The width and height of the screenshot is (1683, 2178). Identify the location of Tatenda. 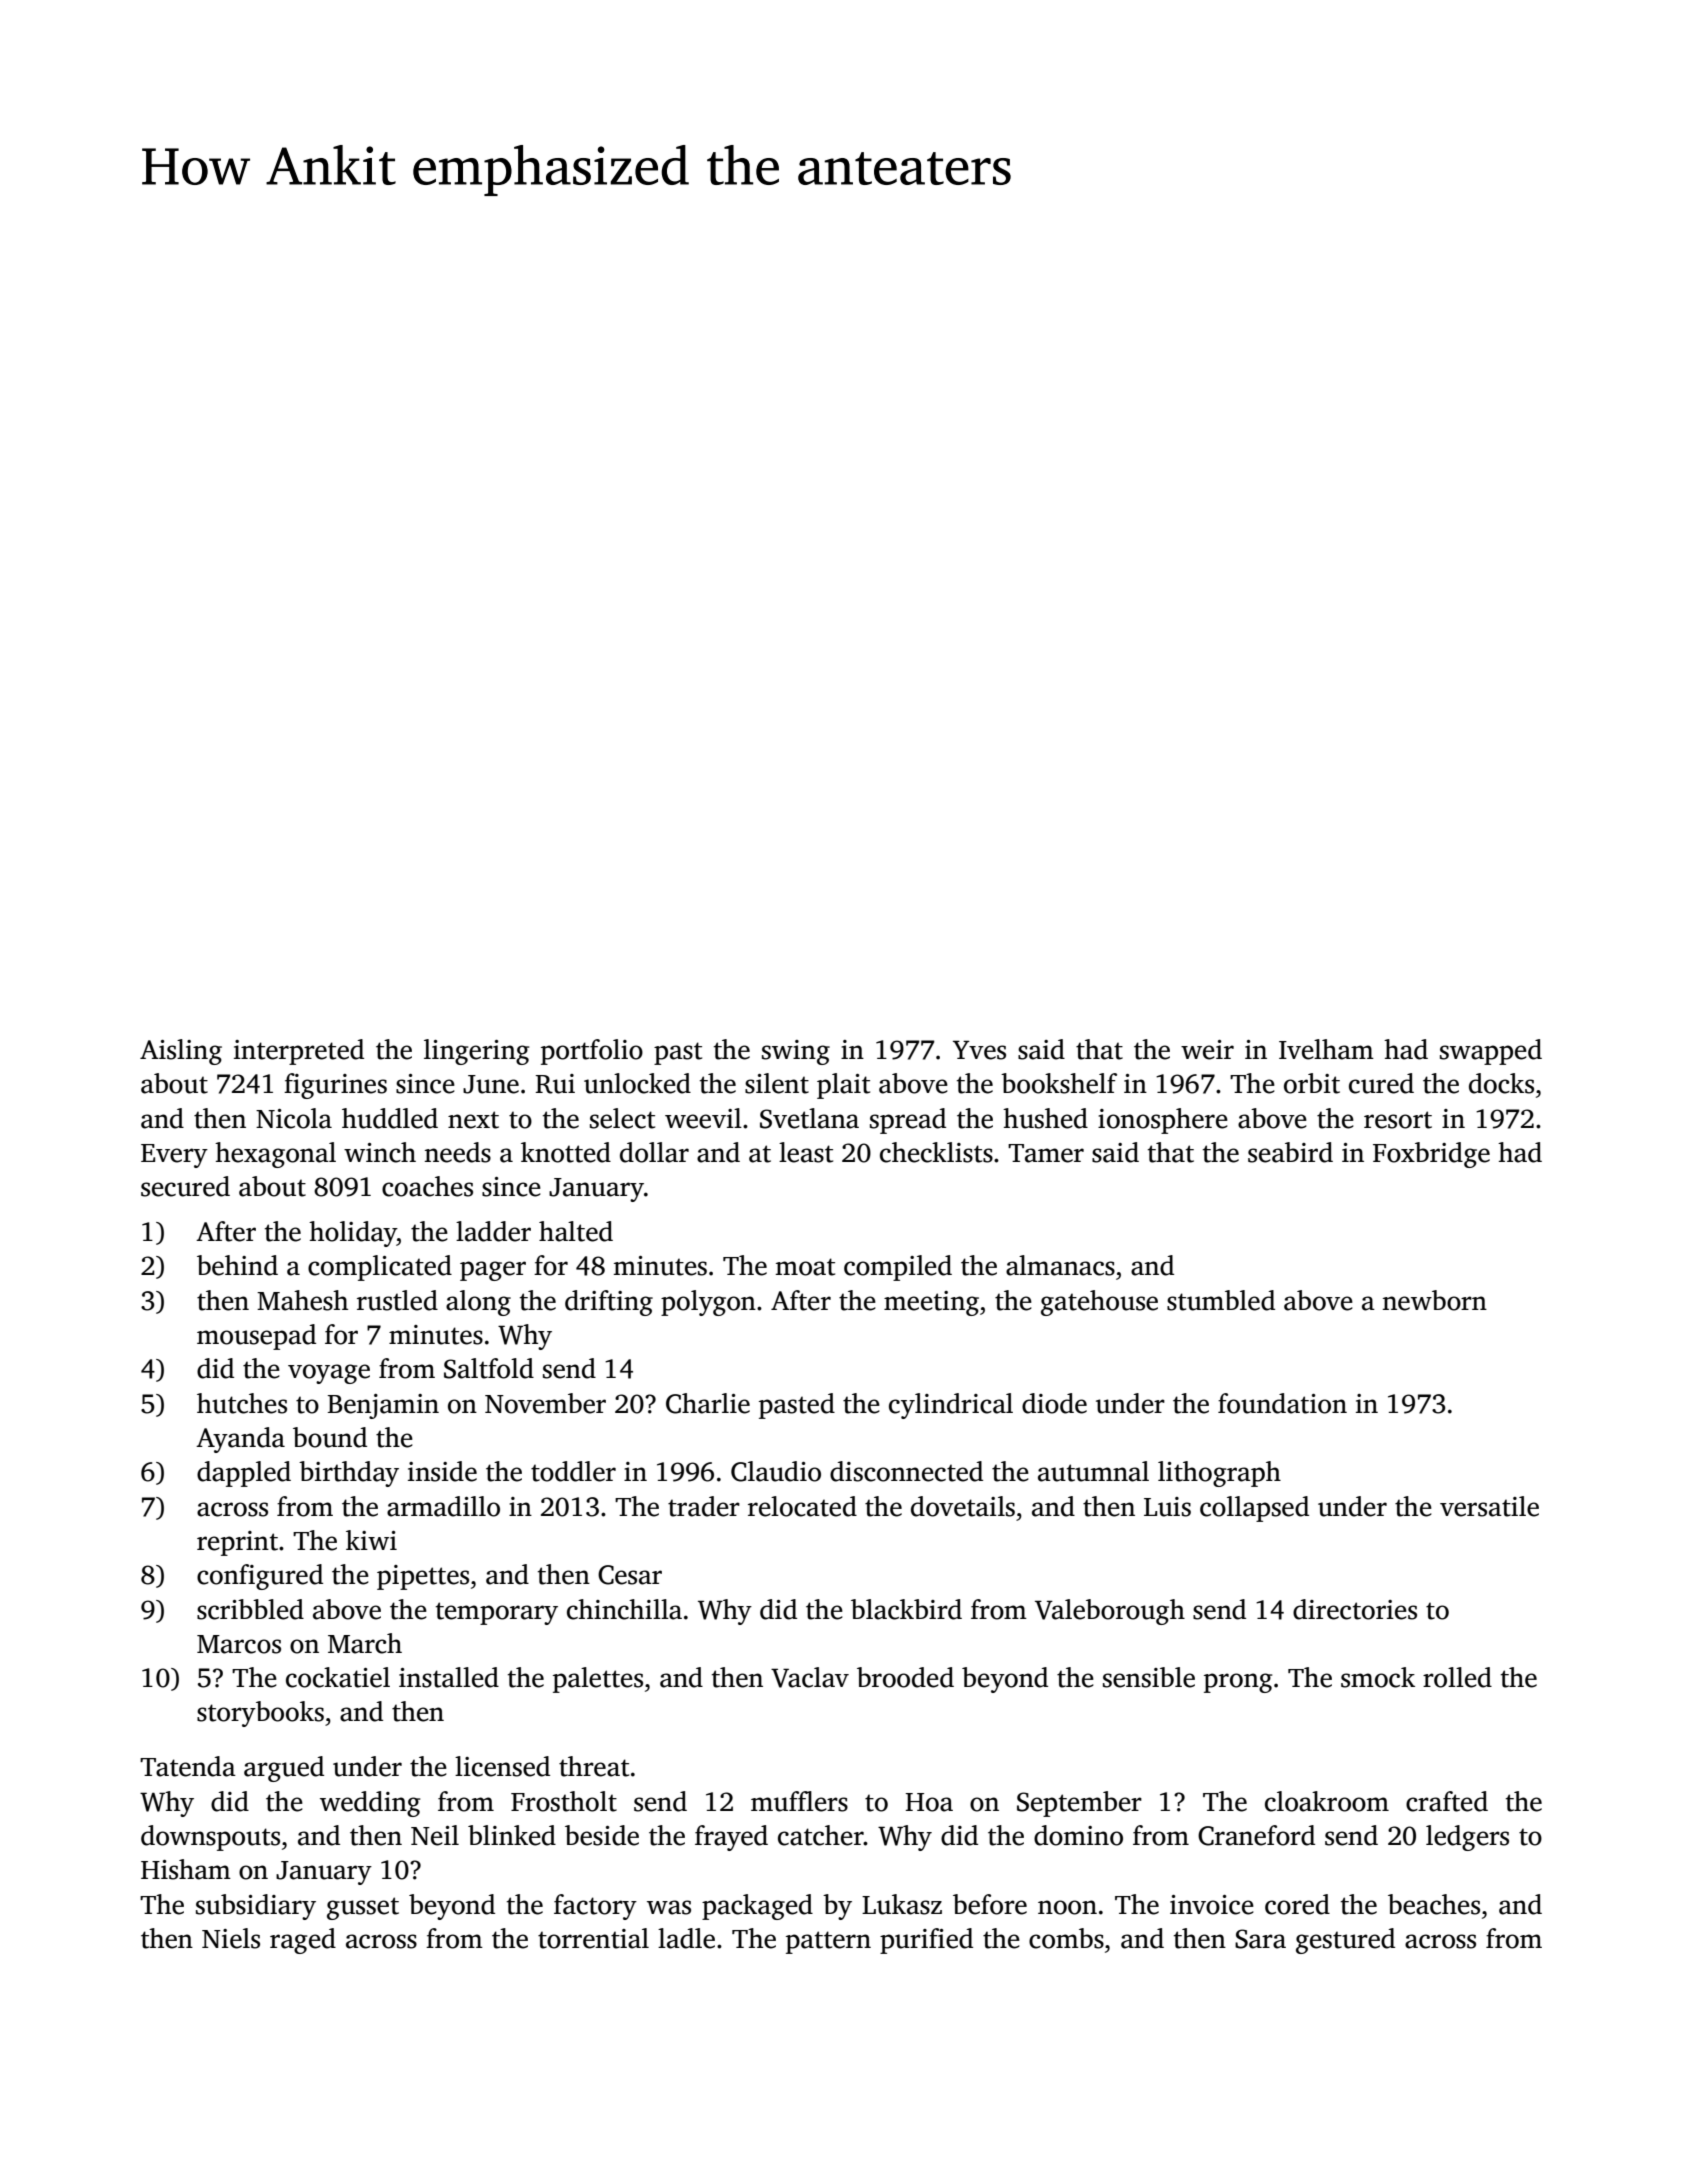
(188, 1766).
